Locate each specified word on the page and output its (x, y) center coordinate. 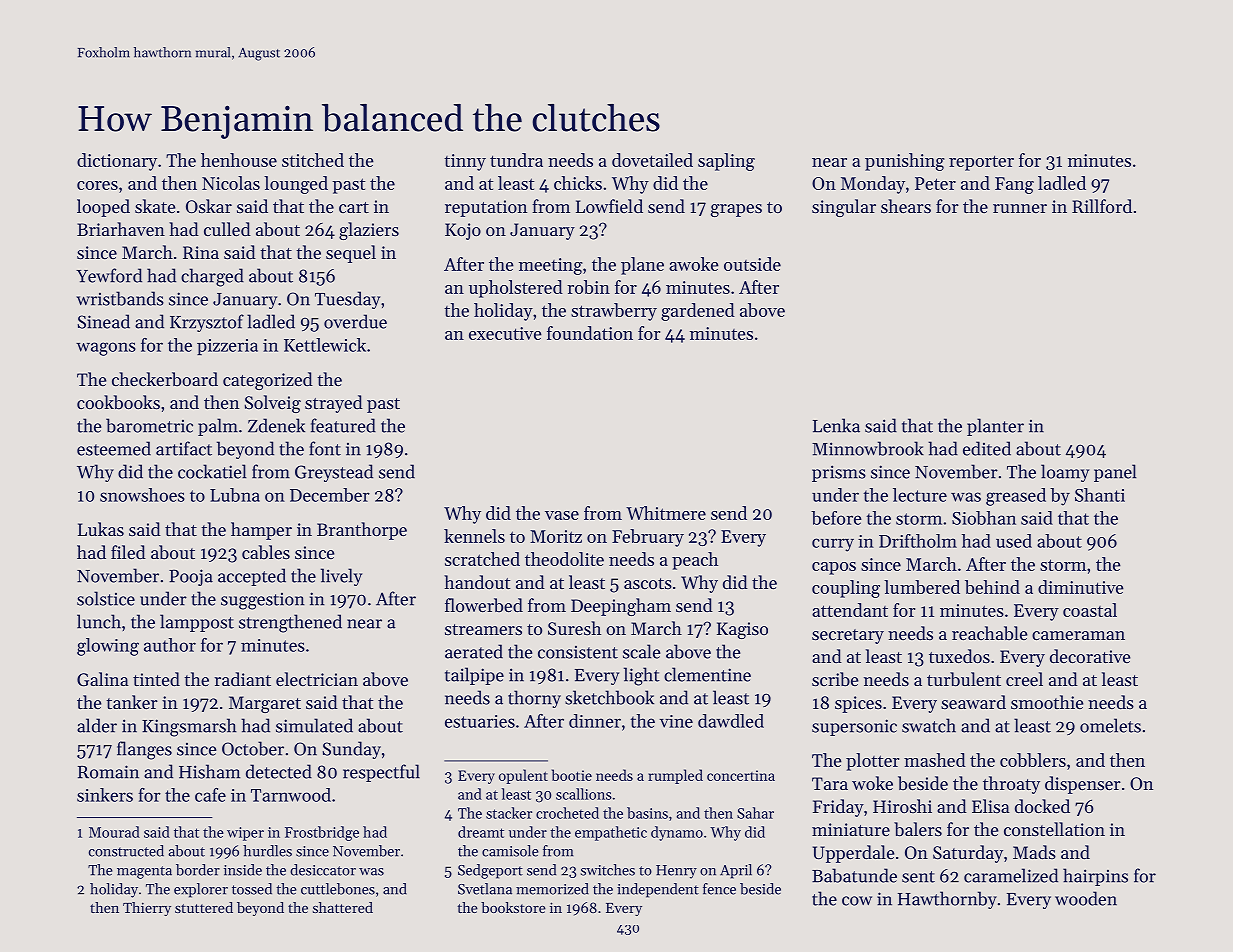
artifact (184, 448)
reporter (981, 163)
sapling (726, 162)
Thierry (147, 909)
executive (505, 333)
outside (752, 264)
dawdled (731, 721)
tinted (156, 679)
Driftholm (918, 541)
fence (719, 889)
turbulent (964, 679)
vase (562, 515)
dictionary (117, 162)
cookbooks (118, 402)
